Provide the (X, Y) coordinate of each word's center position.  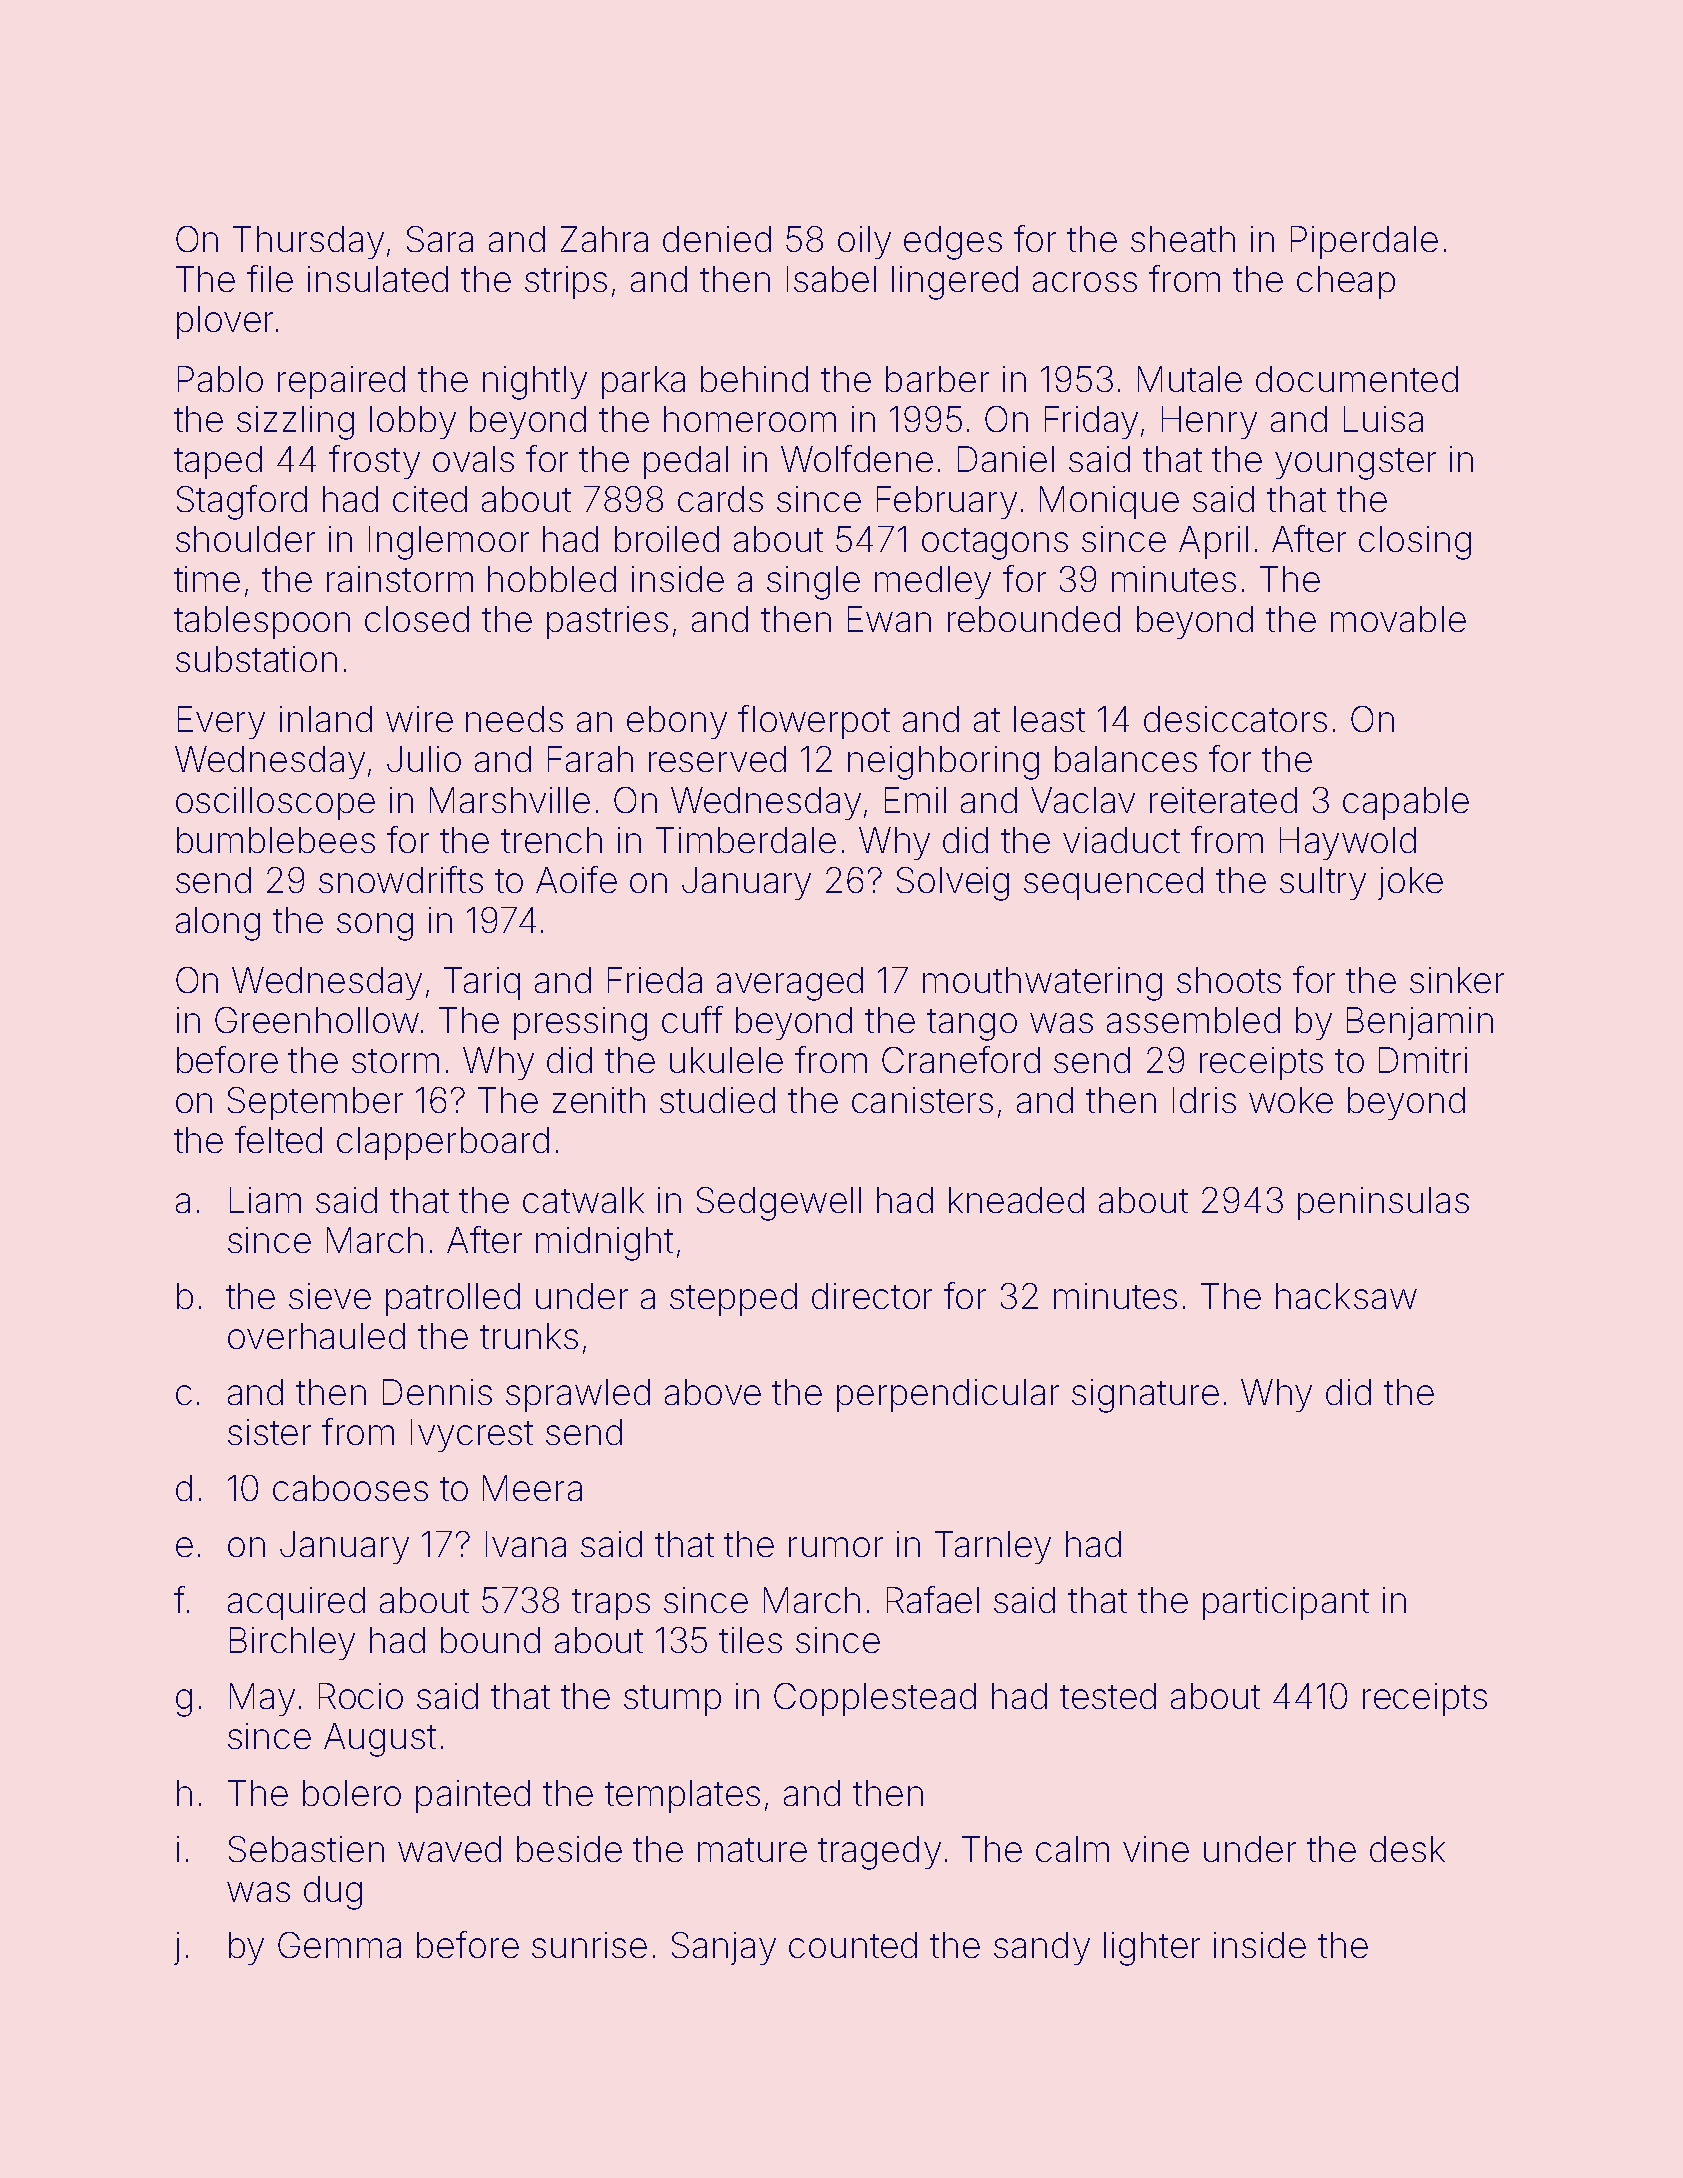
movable (1398, 619)
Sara (440, 239)
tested (1108, 1696)
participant (1286, 1603)
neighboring (943, 763)
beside (569, 1849)
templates (682, 1796)
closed (417, 619)
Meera (532, 1488)
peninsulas (1383, 1203)
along (218, 924)
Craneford (961, 1059)
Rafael (933, 1599)
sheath (1183, 239)
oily (864, 242)
